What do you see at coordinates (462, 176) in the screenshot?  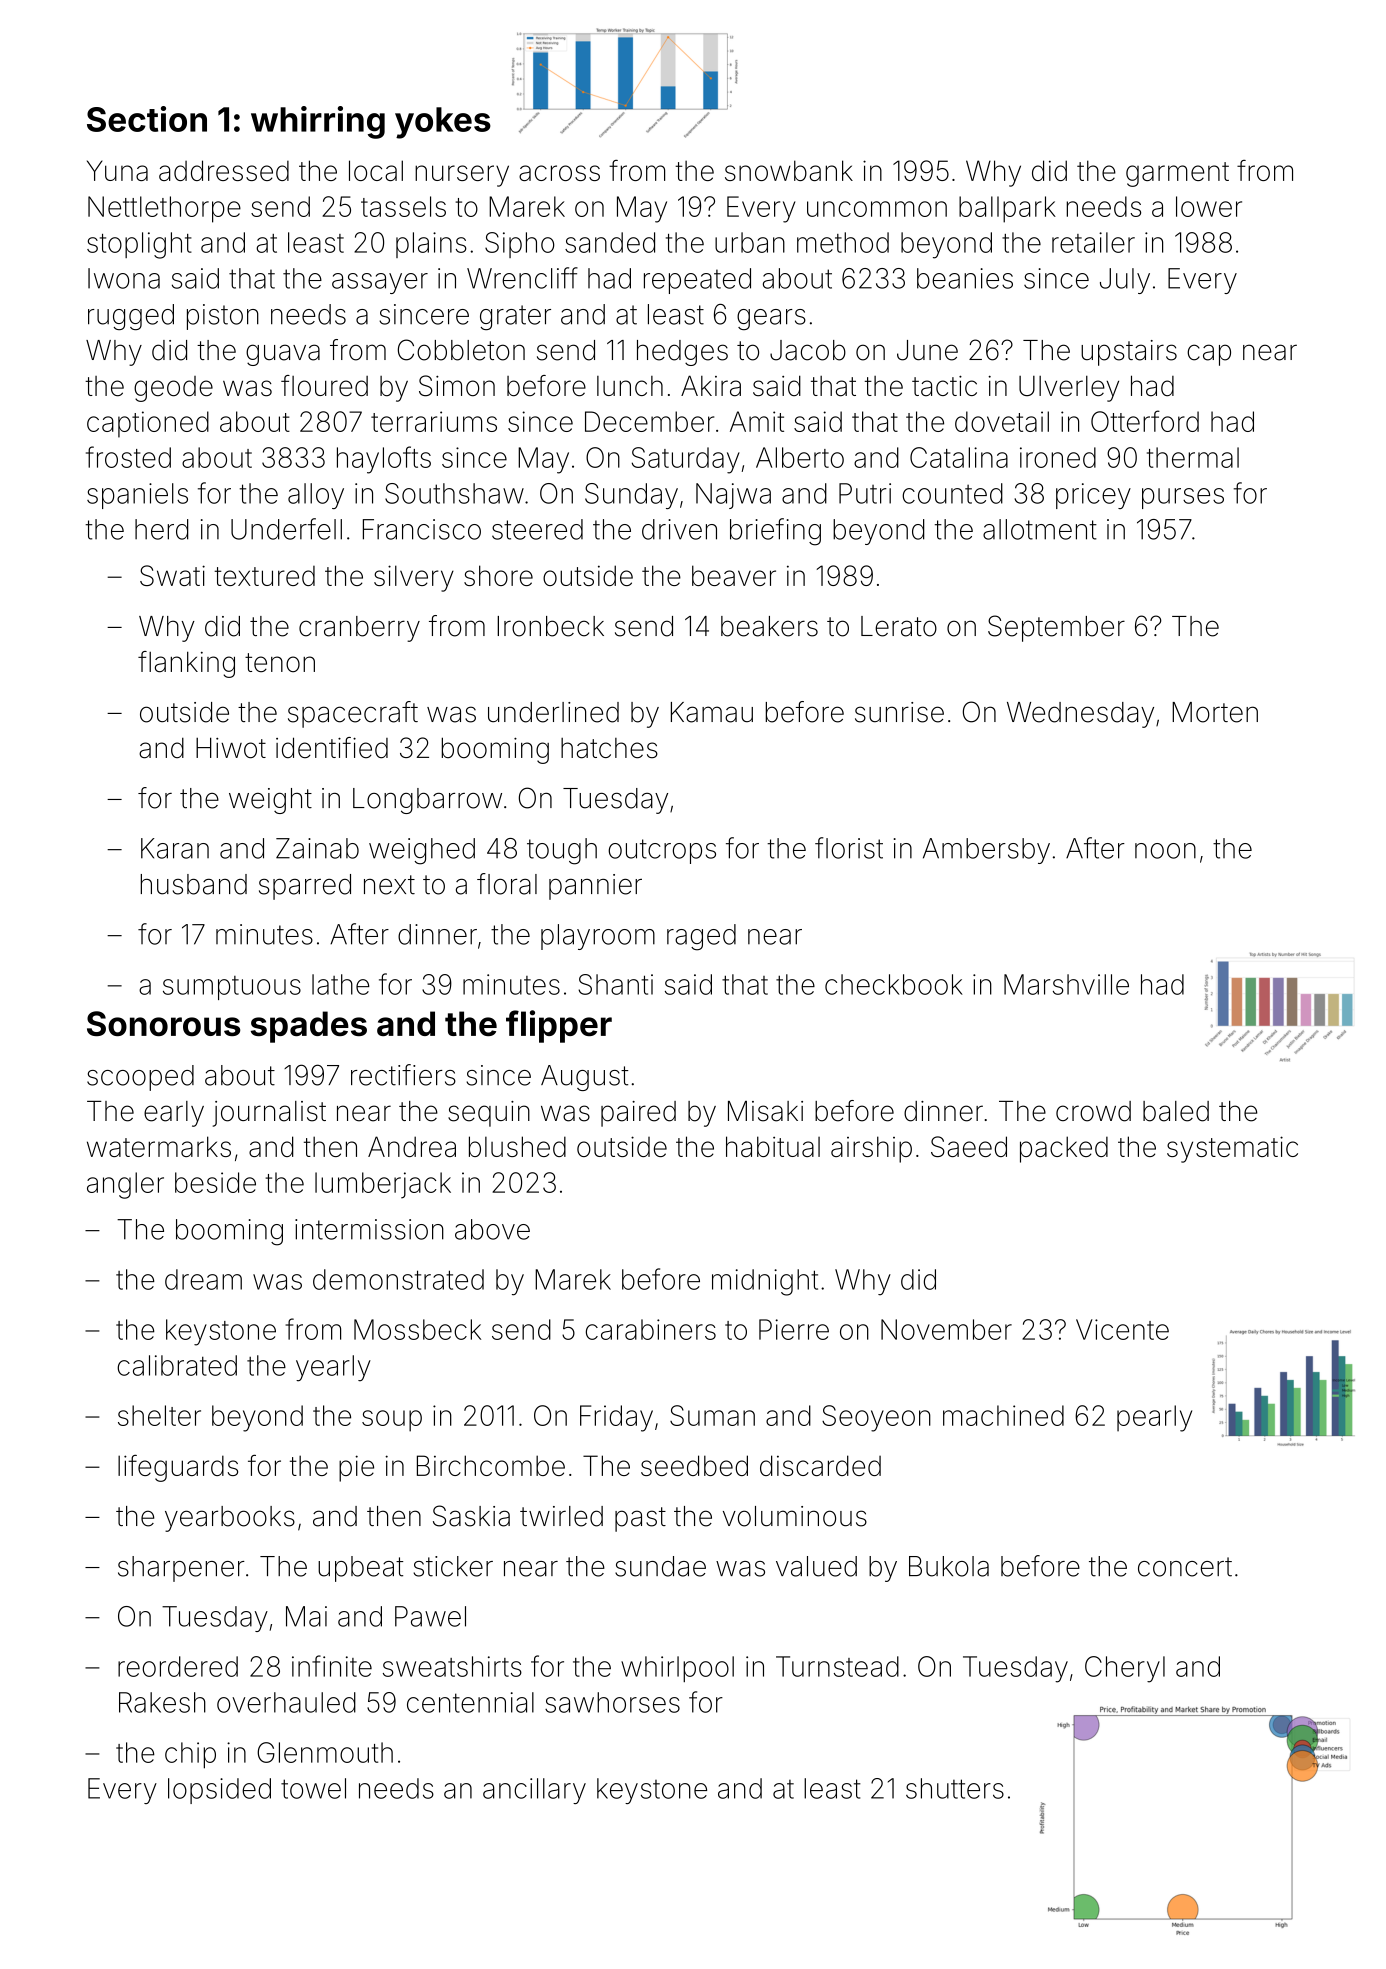 I see `nursery` at bounding box center [462, 176].
